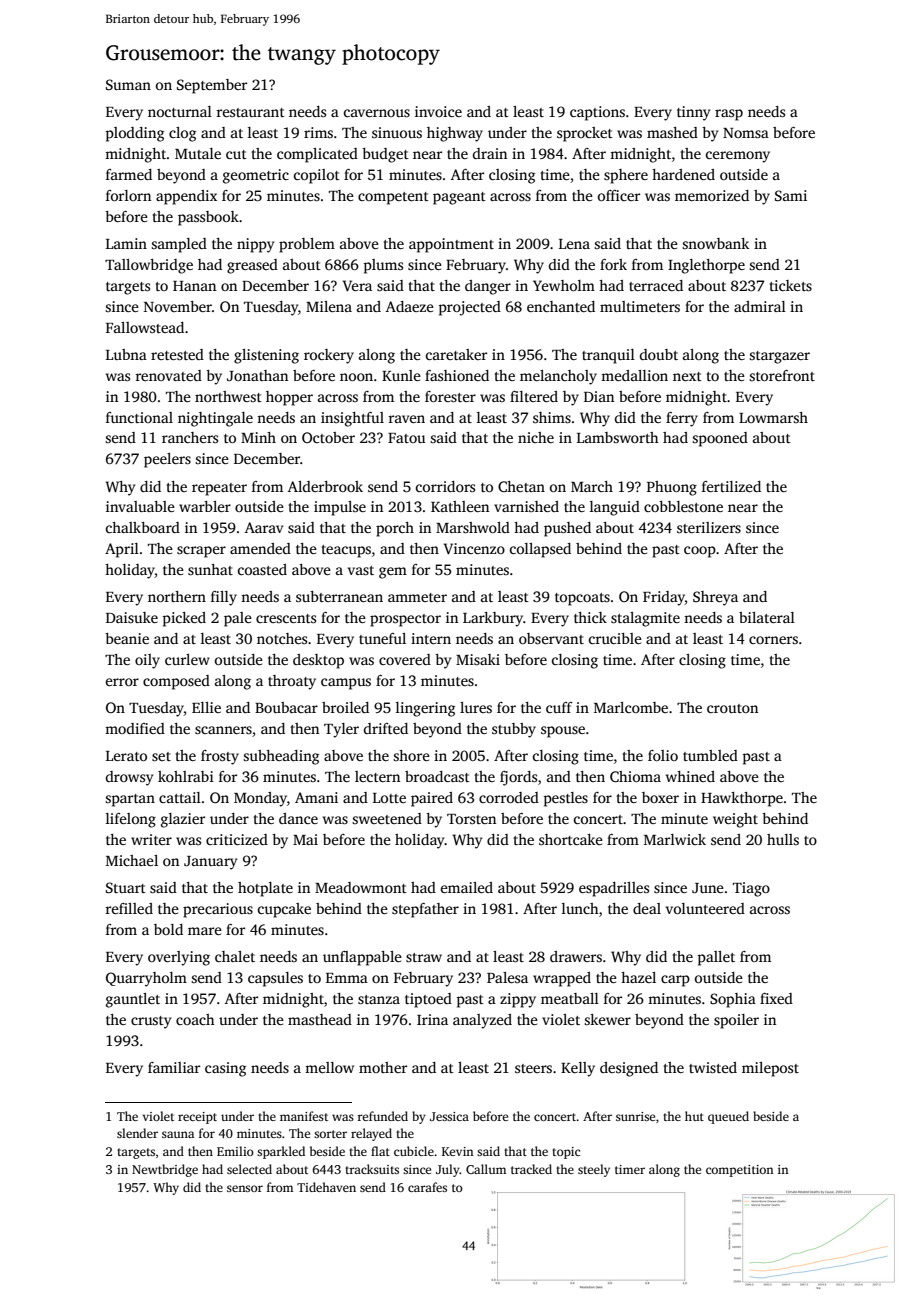 This page has width=924, height=1308. Describe the element at coordinates (137, 1133) in the page. I see `slender` at that location.
